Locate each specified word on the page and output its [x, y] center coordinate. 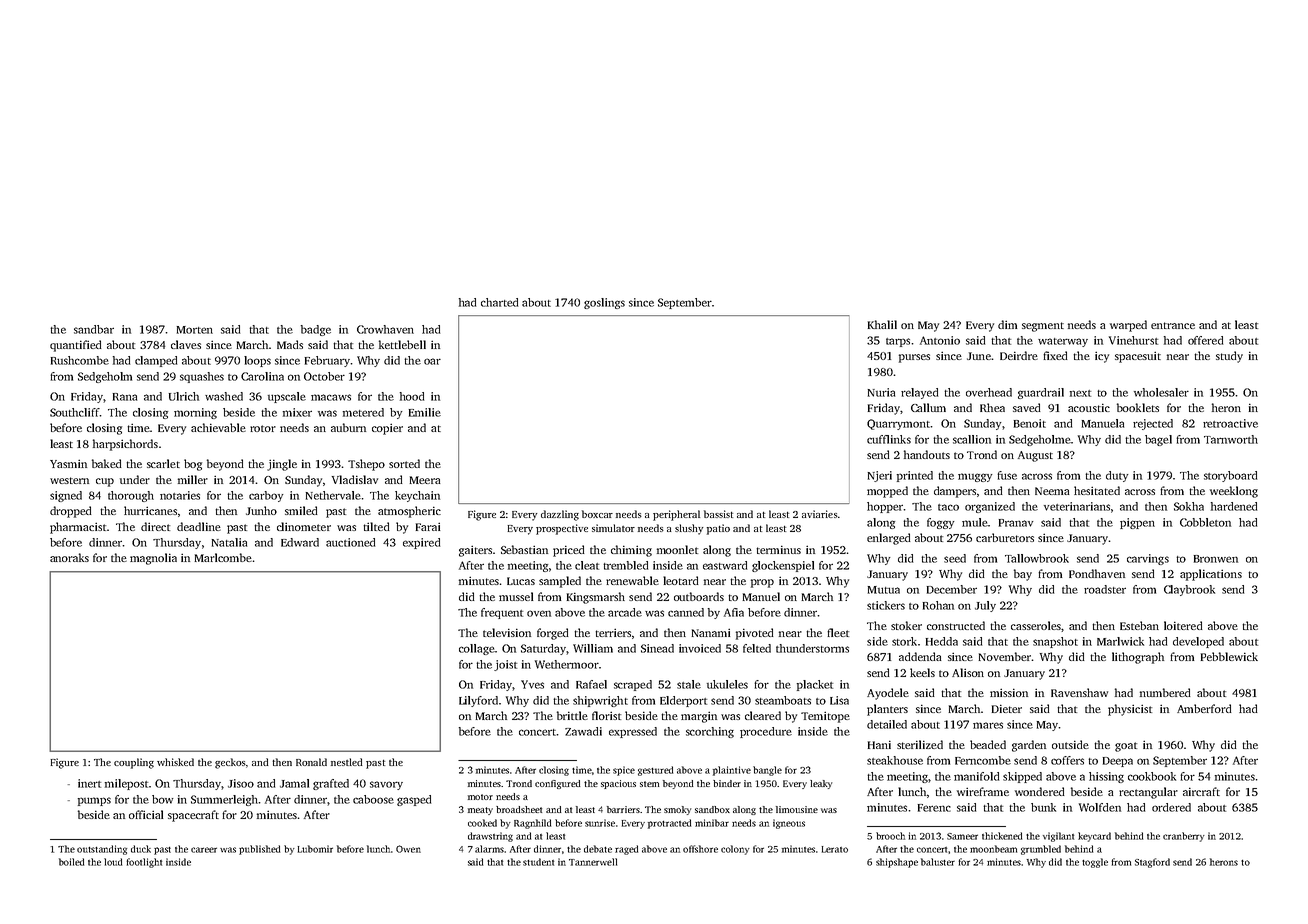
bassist [718, 514]
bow [162, 799]
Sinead [657, 648]
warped [1128, 326]
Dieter [1007, 708]
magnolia [153, 559]
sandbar [94, 329]
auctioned [350, 542]
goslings [604, 303]
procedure [766, 732]
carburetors [1005, 537]
